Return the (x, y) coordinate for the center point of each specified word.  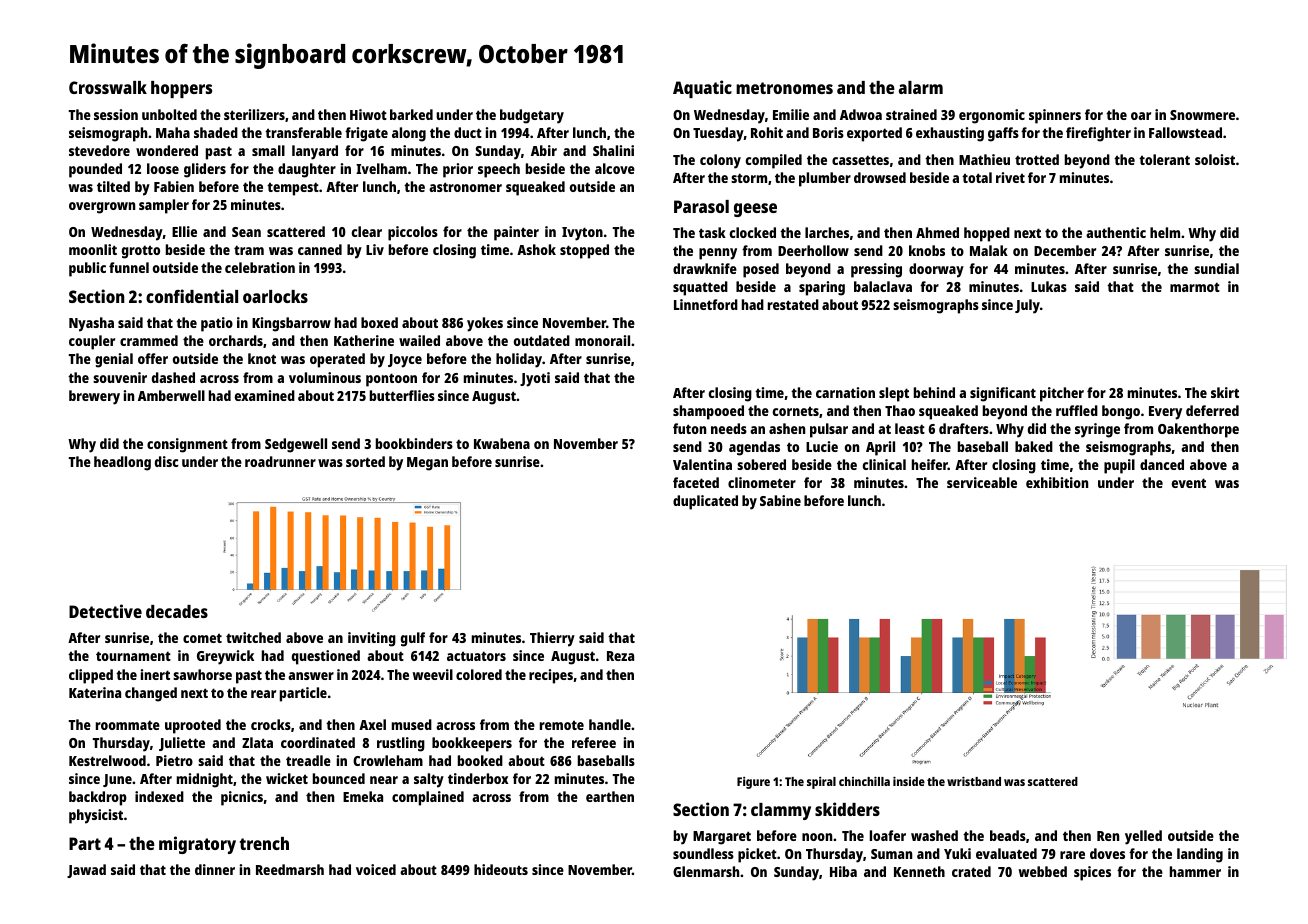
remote (562, 725)
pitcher (1062, 394)
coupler (92, 342)
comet (202, 638)
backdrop (98, 798)
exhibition (1057, 482)
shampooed (708, 412)
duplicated (705, 502)
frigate (366, 134)
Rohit (767, 132)
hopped (987, 234)
